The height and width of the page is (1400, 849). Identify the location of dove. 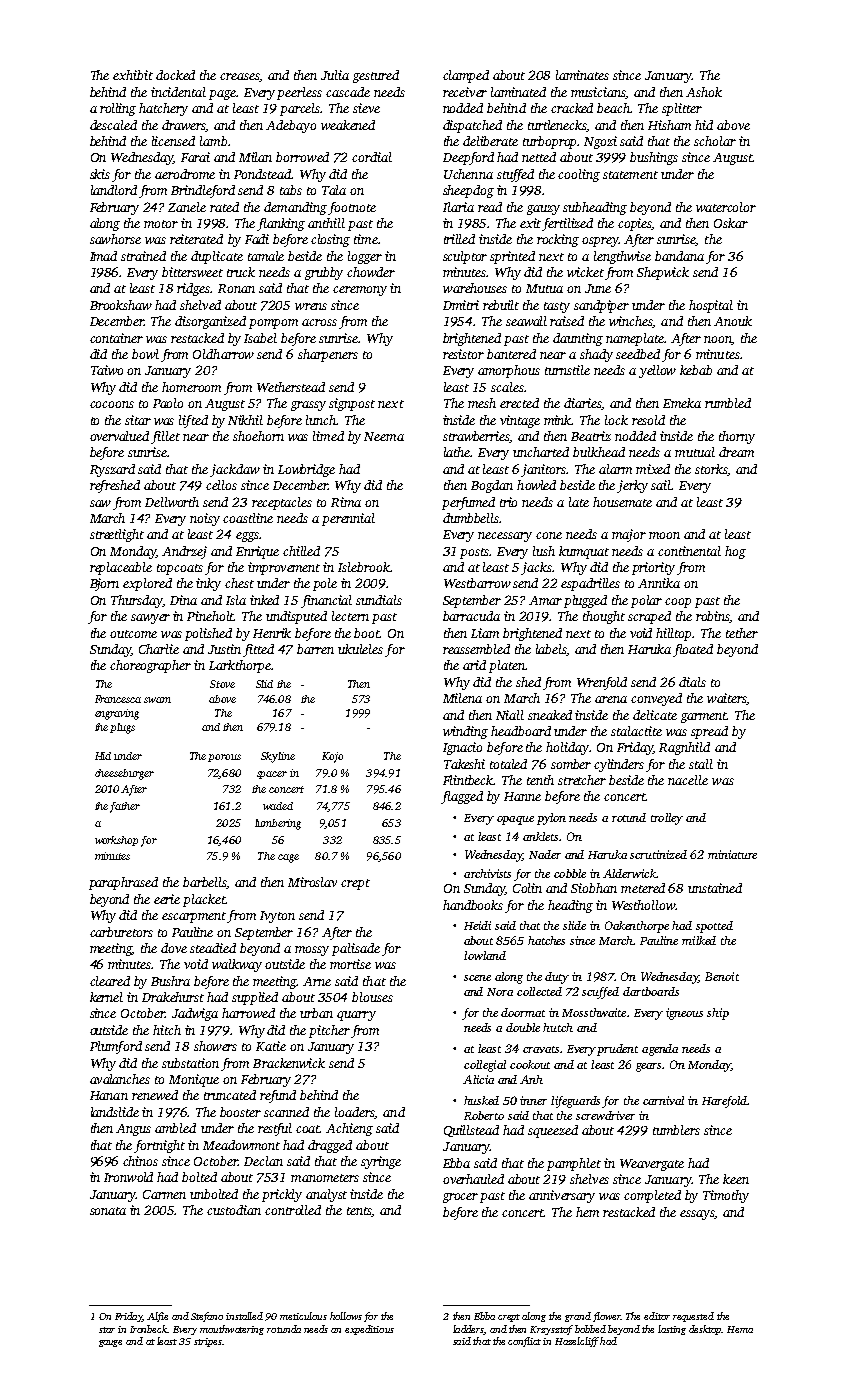
(174, 948).
